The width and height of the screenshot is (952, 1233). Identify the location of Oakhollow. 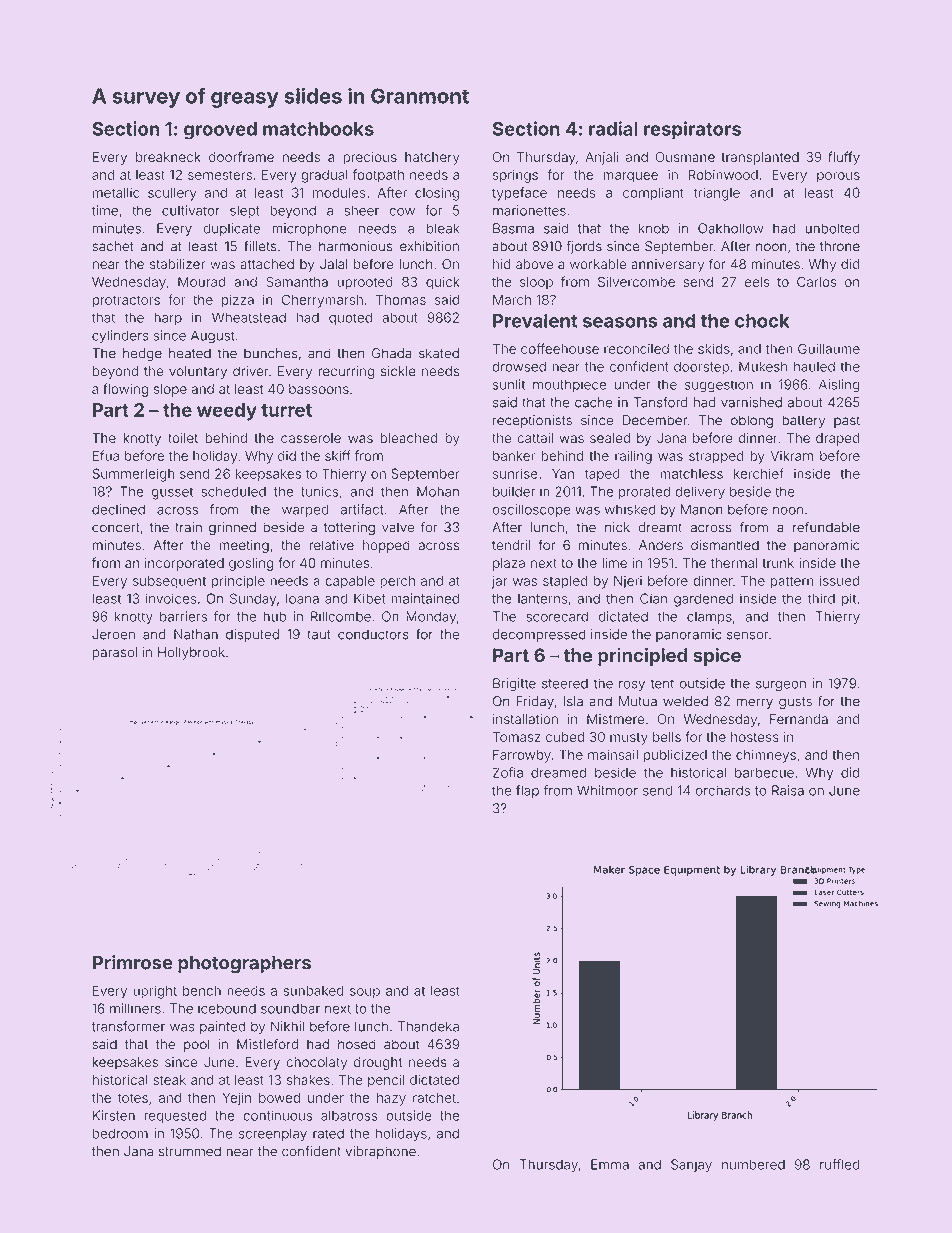
(731, 228).
